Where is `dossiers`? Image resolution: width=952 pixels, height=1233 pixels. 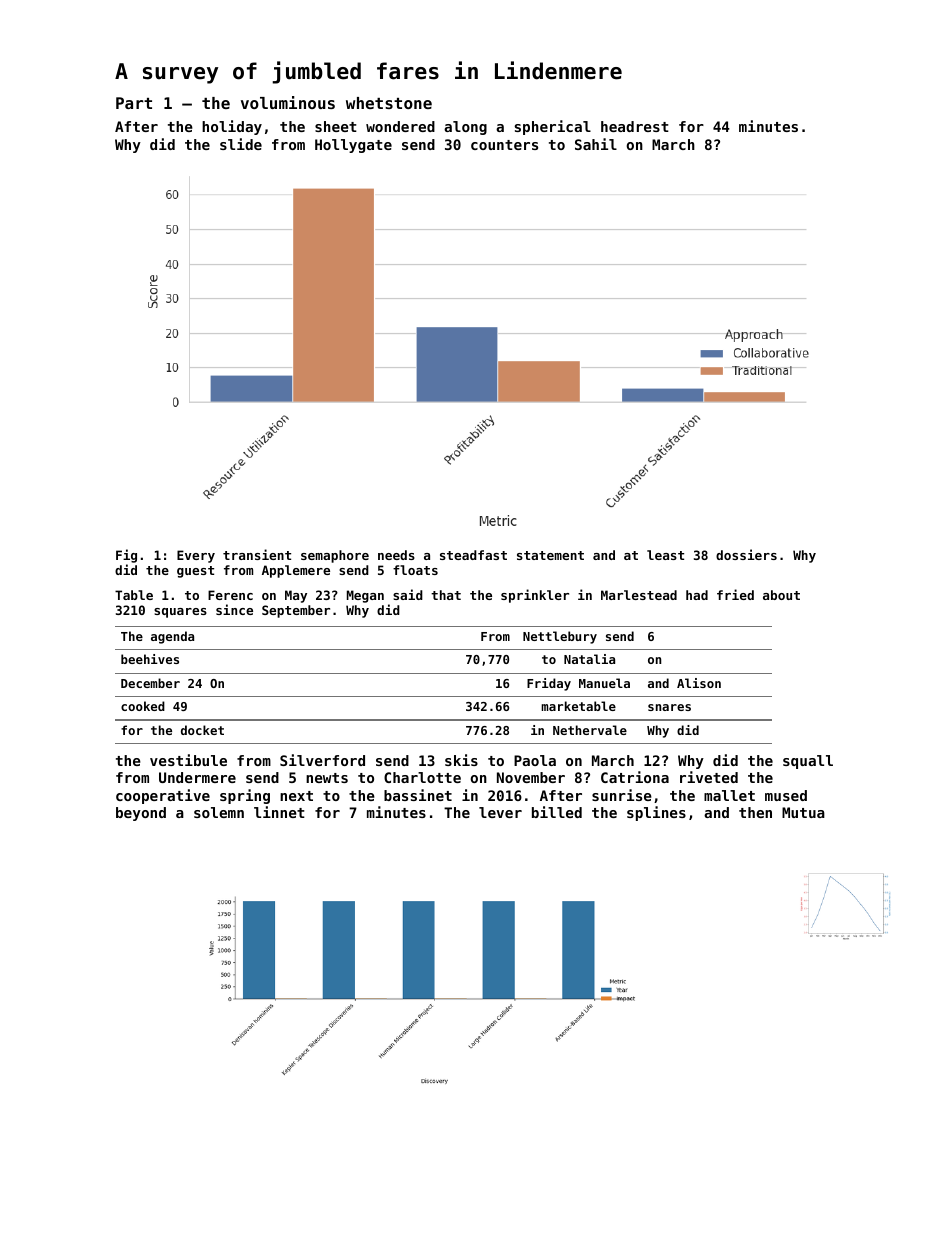 dossiers is located at coordinates (746, 554).
